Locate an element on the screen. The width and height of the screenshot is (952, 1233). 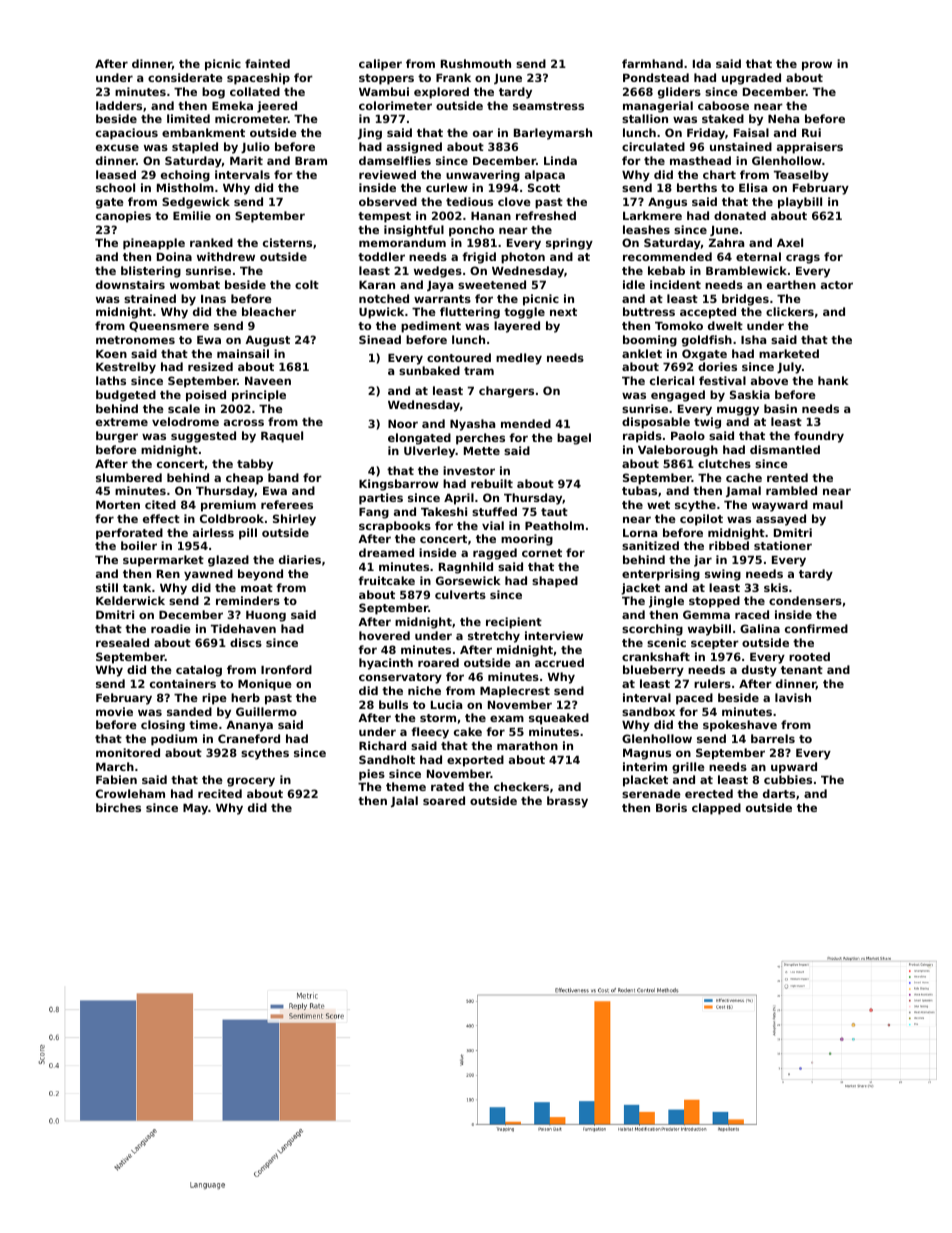
Faisal is located at coordinates (751, 132).
